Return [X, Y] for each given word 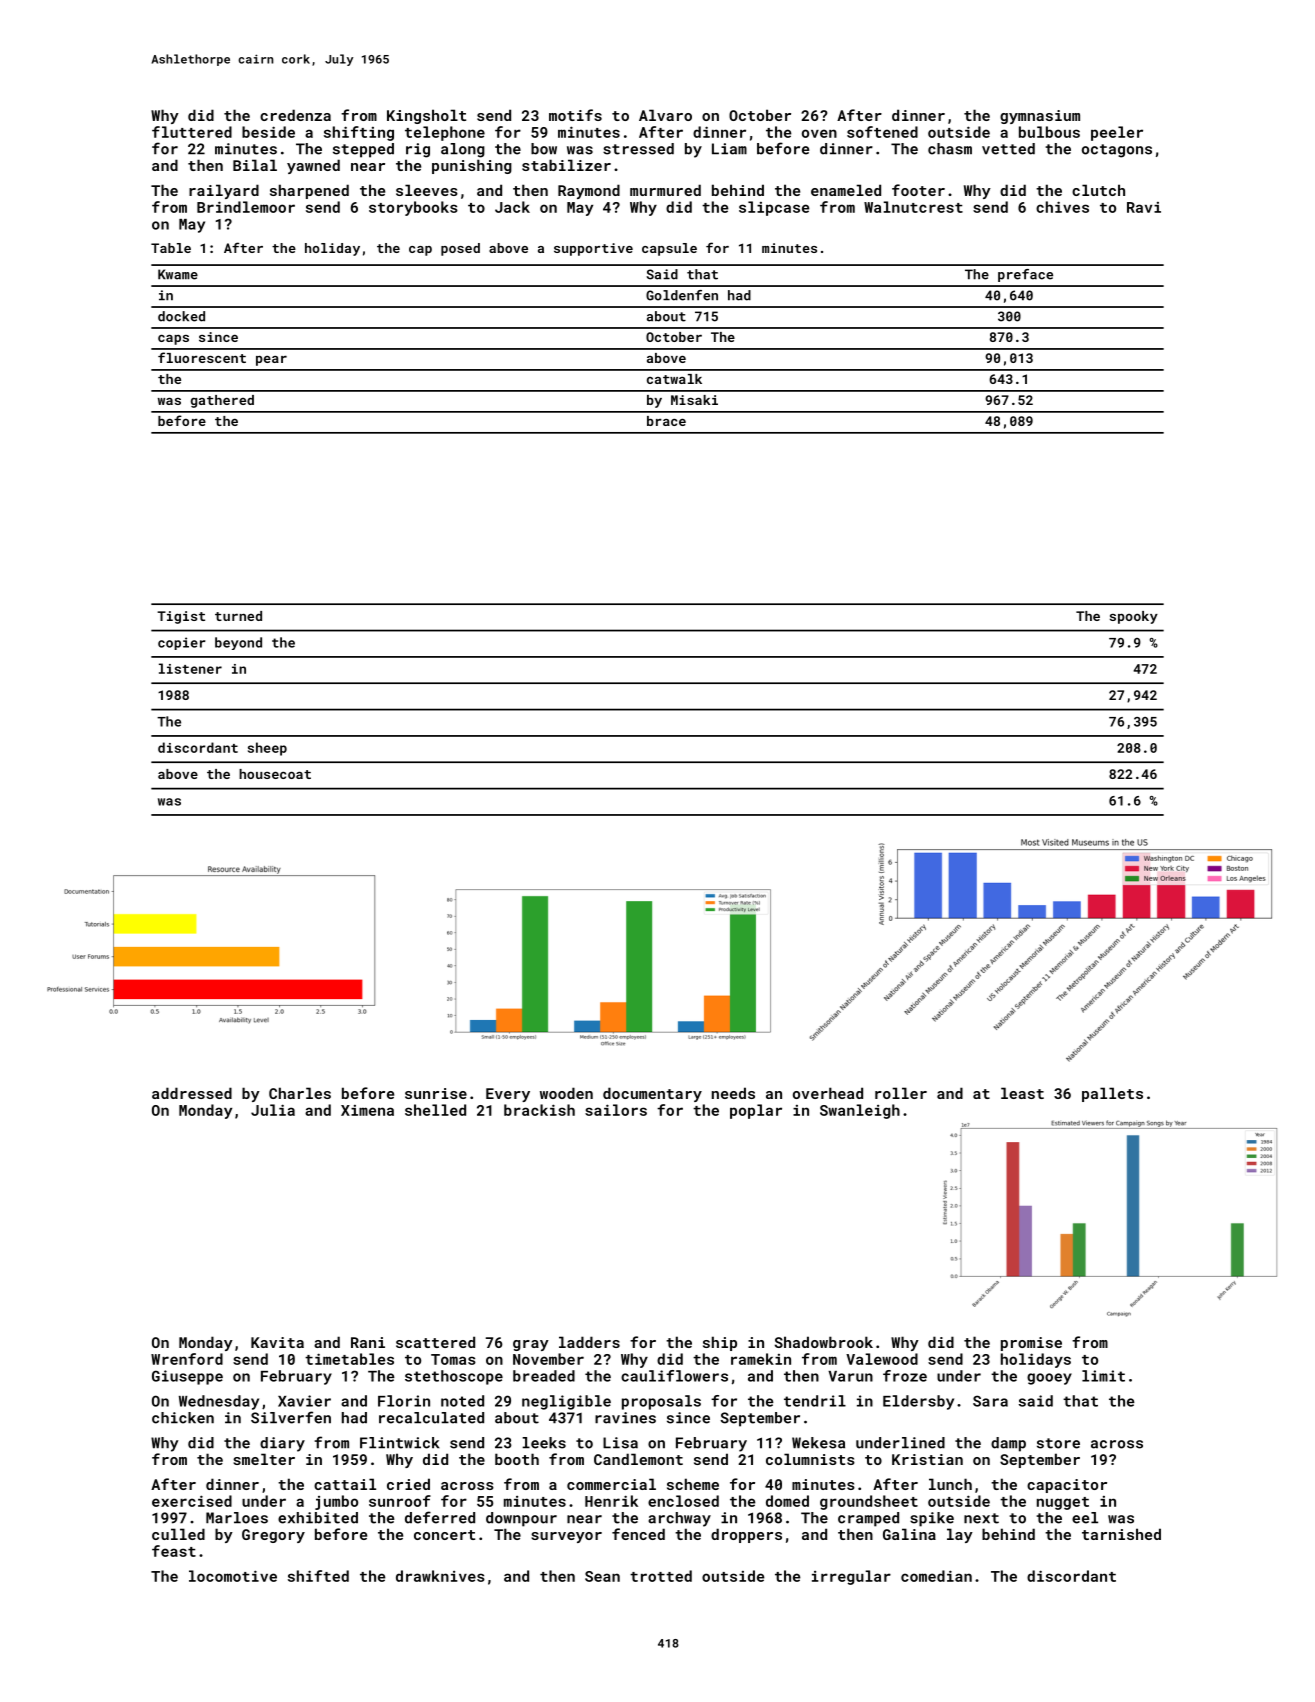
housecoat [275, 774]
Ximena [367, 1110]
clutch [1098, 190]
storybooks [413, 208]
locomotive [233, 1576]
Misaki [694, 400]
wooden [566, 1093]
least [1022, 1093]
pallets [1112, 1094]
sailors [616, 1110]
